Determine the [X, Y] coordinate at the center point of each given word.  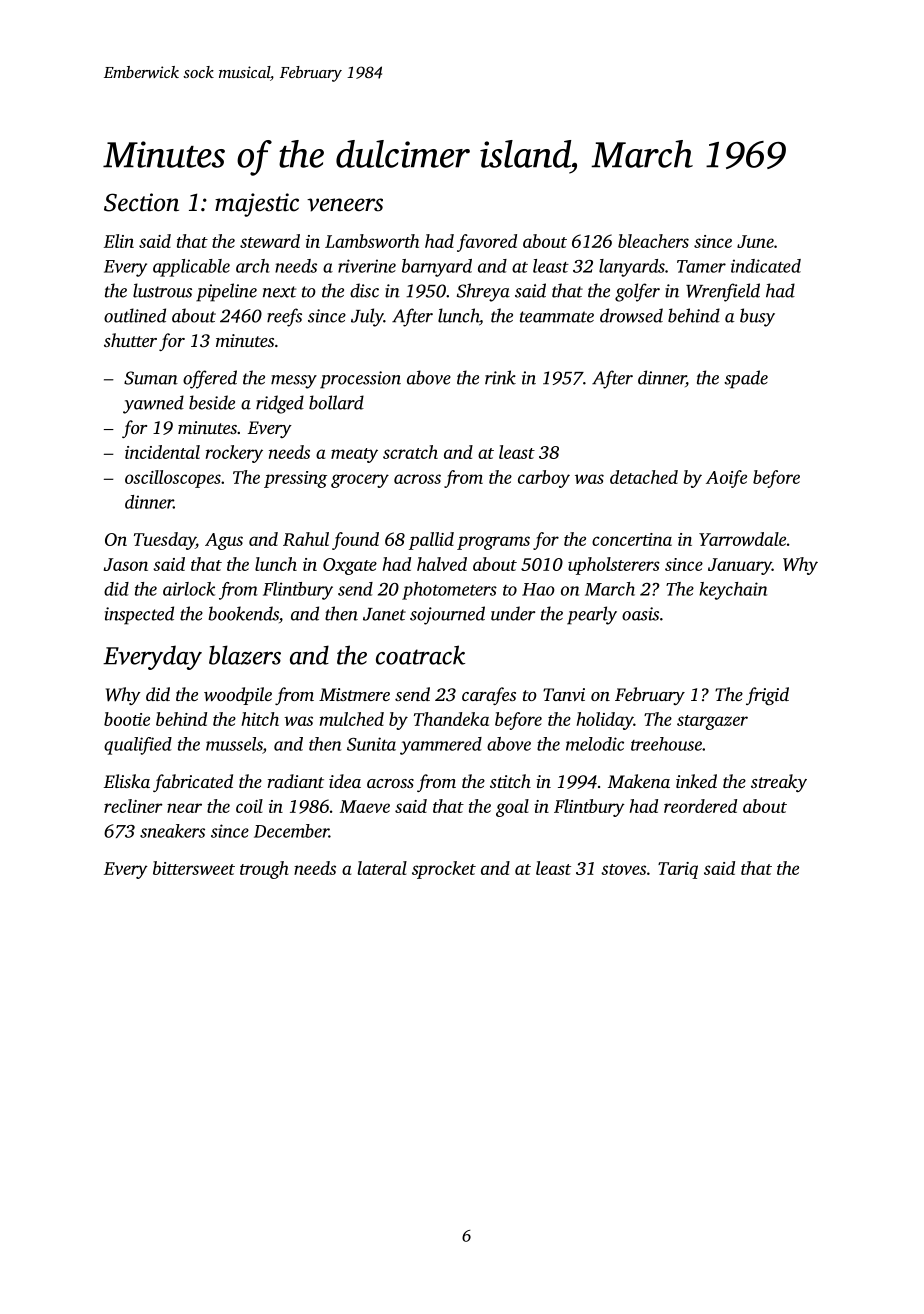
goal [512, 808]
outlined [135, 315]
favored [487, 243]
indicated [766, 266]
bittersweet [194, 868]
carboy [544, 479]
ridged [280, 404]
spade [746, 379]
